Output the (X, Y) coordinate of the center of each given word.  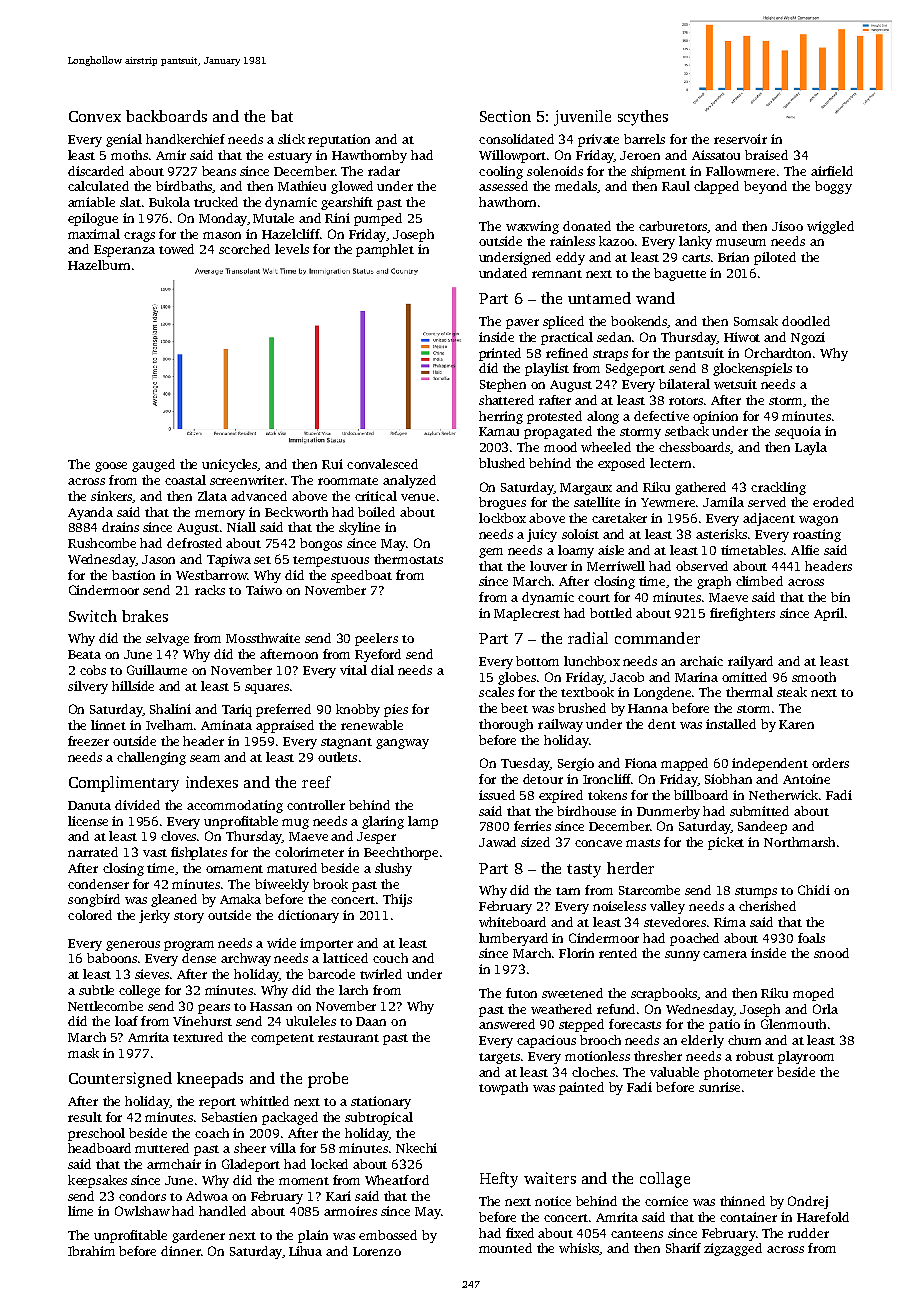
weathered (561, 1009)
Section (505, 116)
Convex (95, 116)
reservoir (740, 139)
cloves (179, 836)
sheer (250, 1148)
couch (390, 958)
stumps (756, 892)
